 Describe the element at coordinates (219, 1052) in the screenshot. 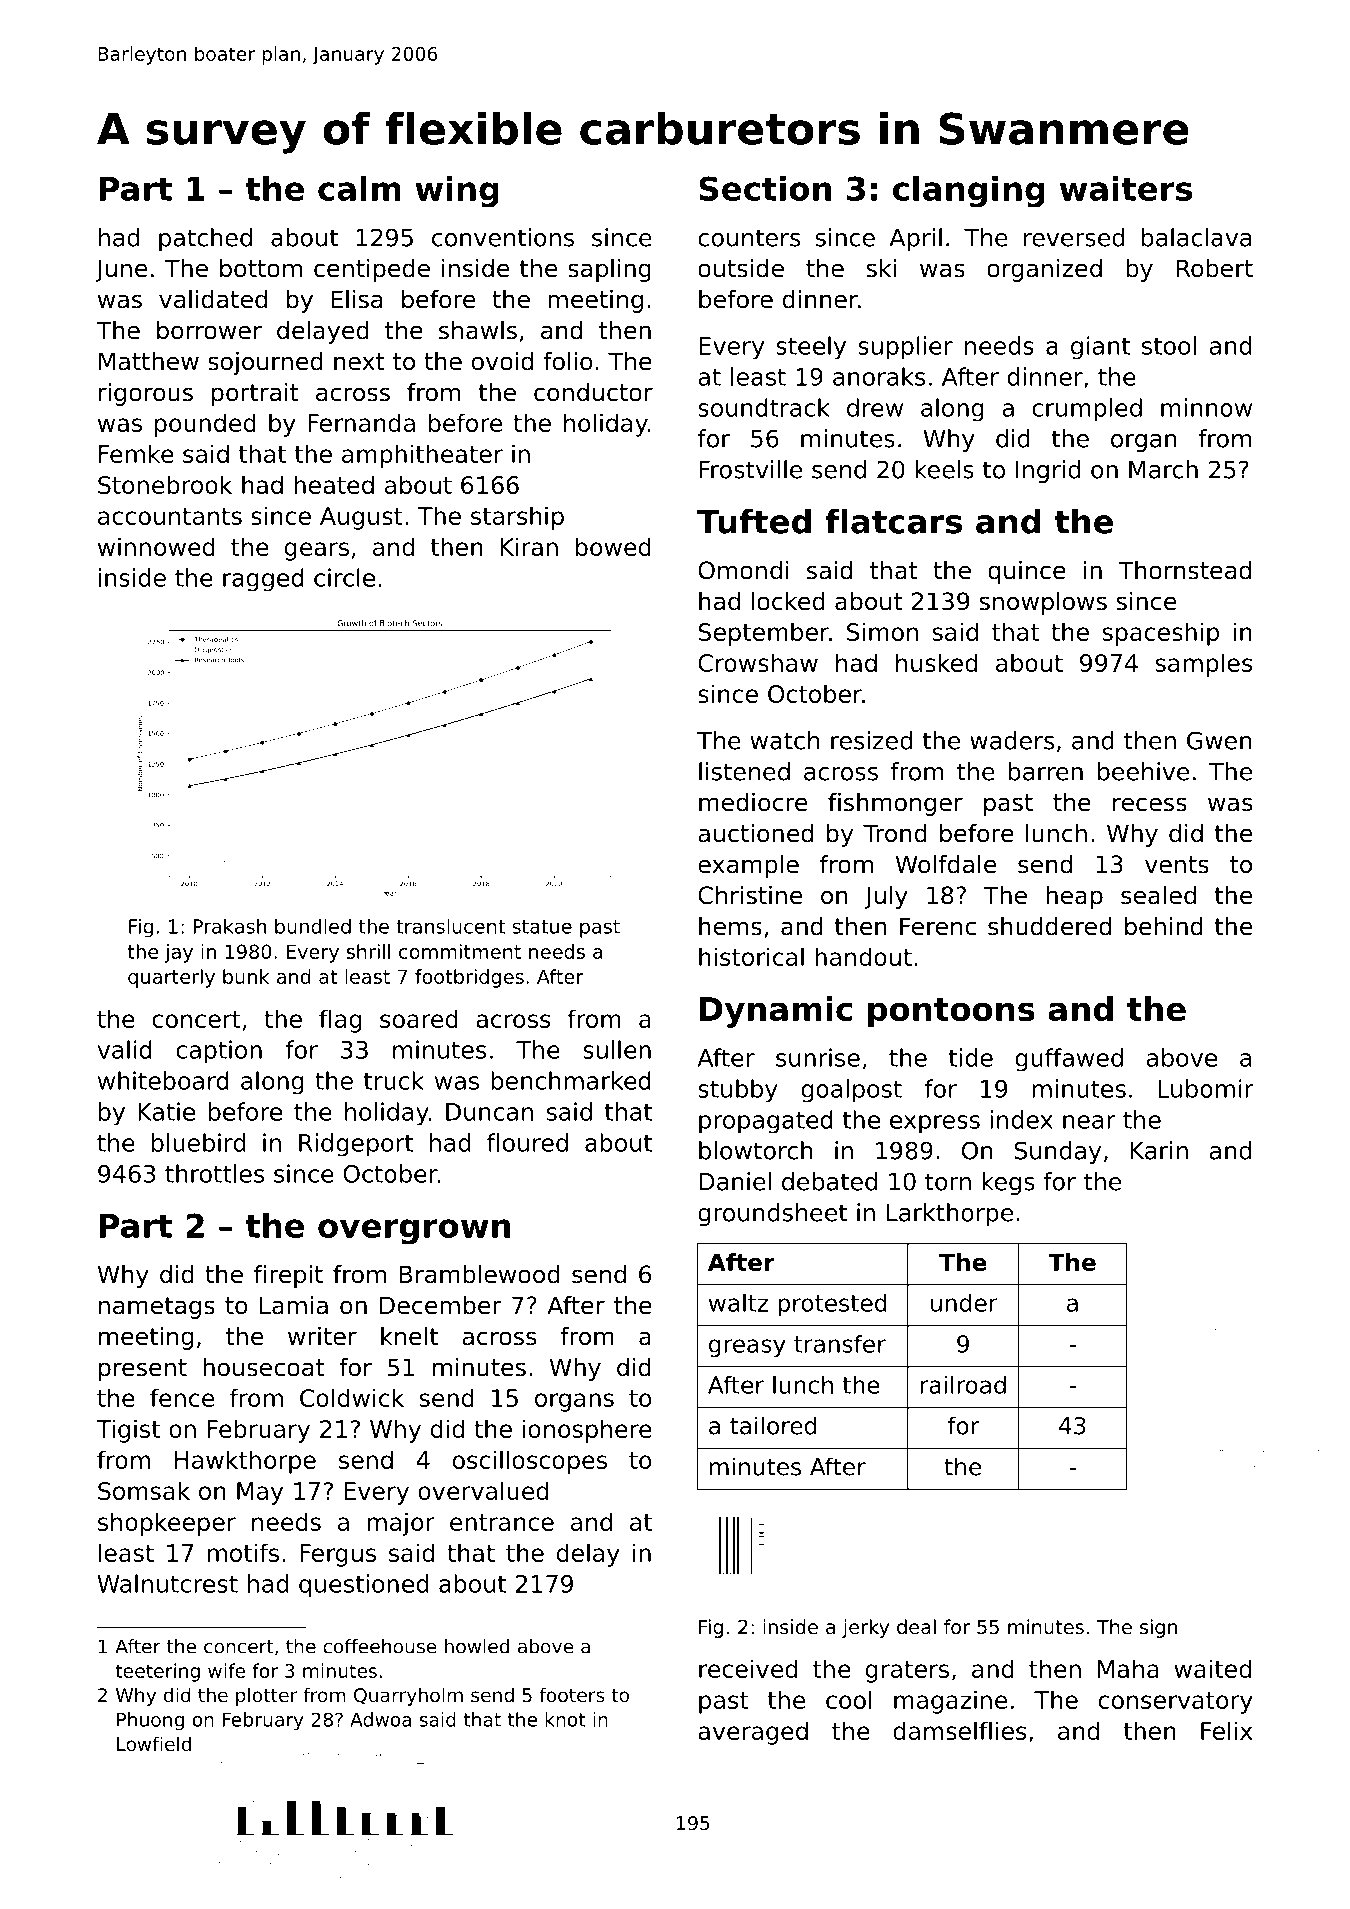

I see `caption` at that location.
